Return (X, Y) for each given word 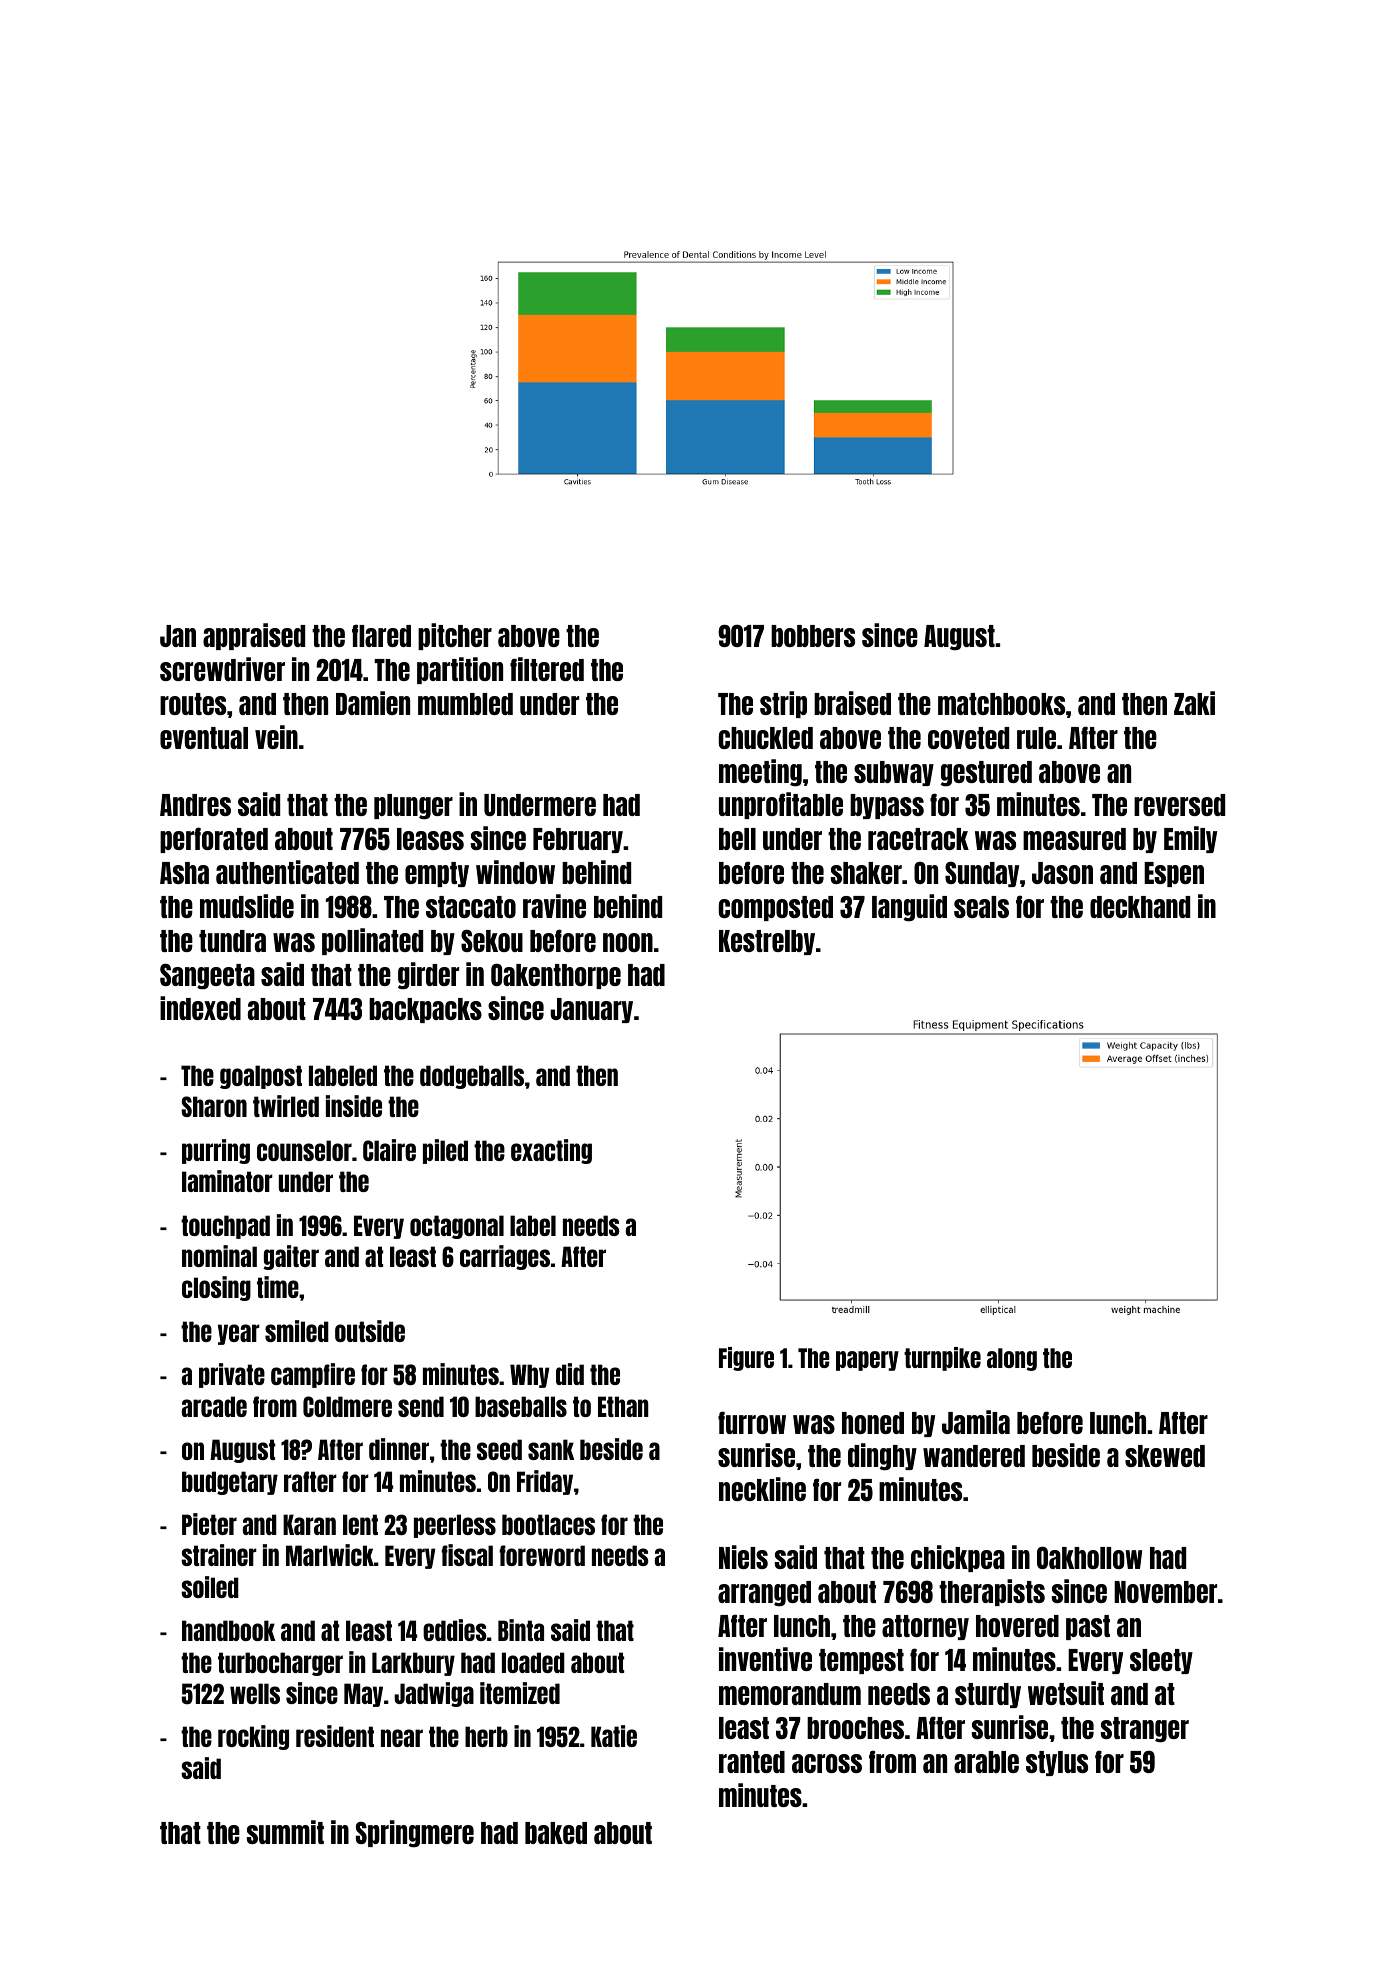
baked (556, 1833)
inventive (765, 1659)
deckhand (1140, 907)
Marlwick (330, 1555)
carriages (505, 1257)
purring (216, 1151)
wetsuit (1066, 1693)
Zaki (1194, 703)
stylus (1057, 1763)
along (1012, 1359)
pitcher (455, 636)
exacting (551, 1151)
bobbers (813, 636)
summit (285, 1832)
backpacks (425, 1010)
